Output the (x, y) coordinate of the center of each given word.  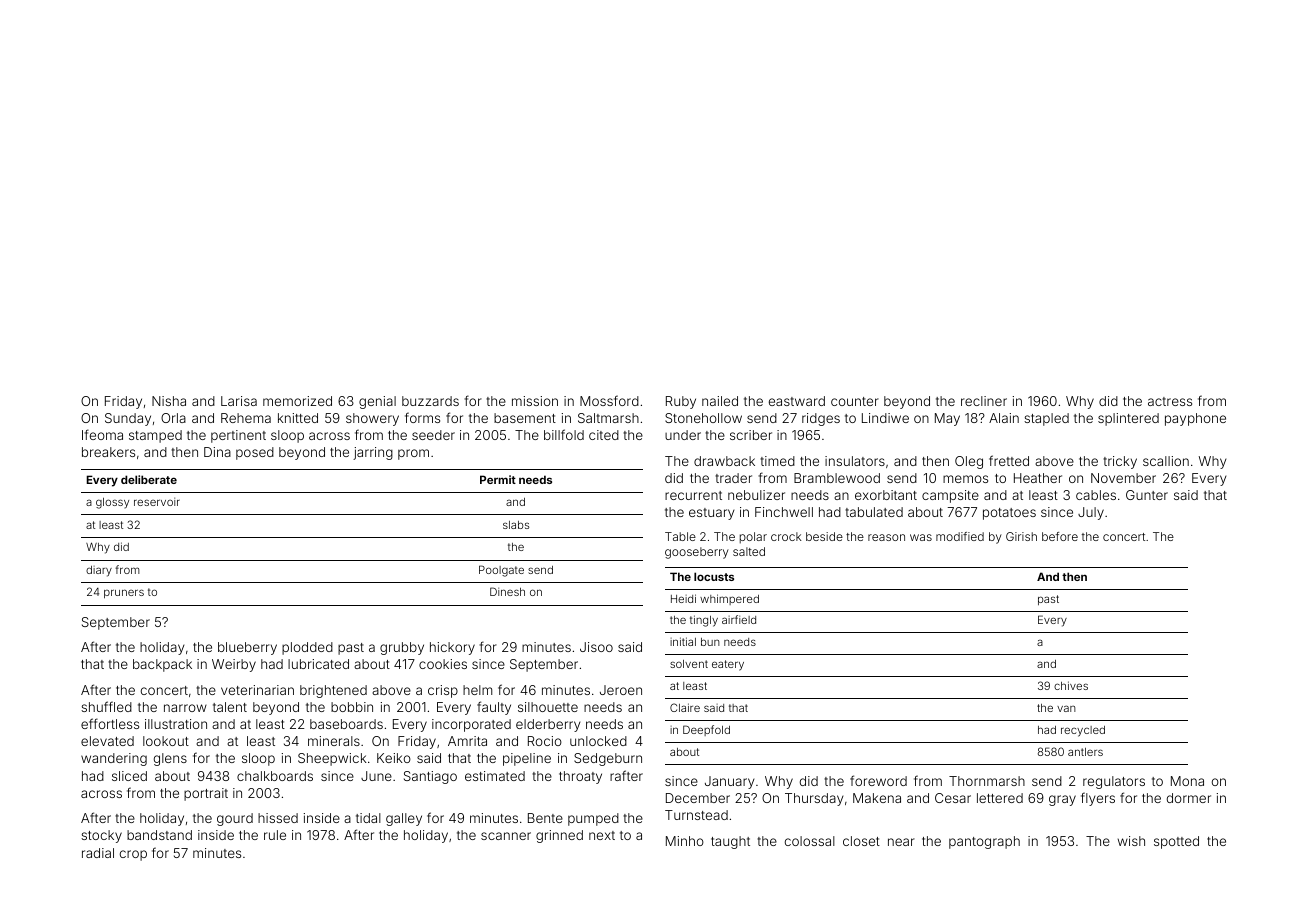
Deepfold (706, 730)
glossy (112, 503)
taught (730, 842)
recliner (984, 401)
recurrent (693, 495)
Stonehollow (703, 418)
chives (1071, 685)
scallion (1166, 461)
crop (133, 855)
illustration (176, 724)
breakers (108, 452)
